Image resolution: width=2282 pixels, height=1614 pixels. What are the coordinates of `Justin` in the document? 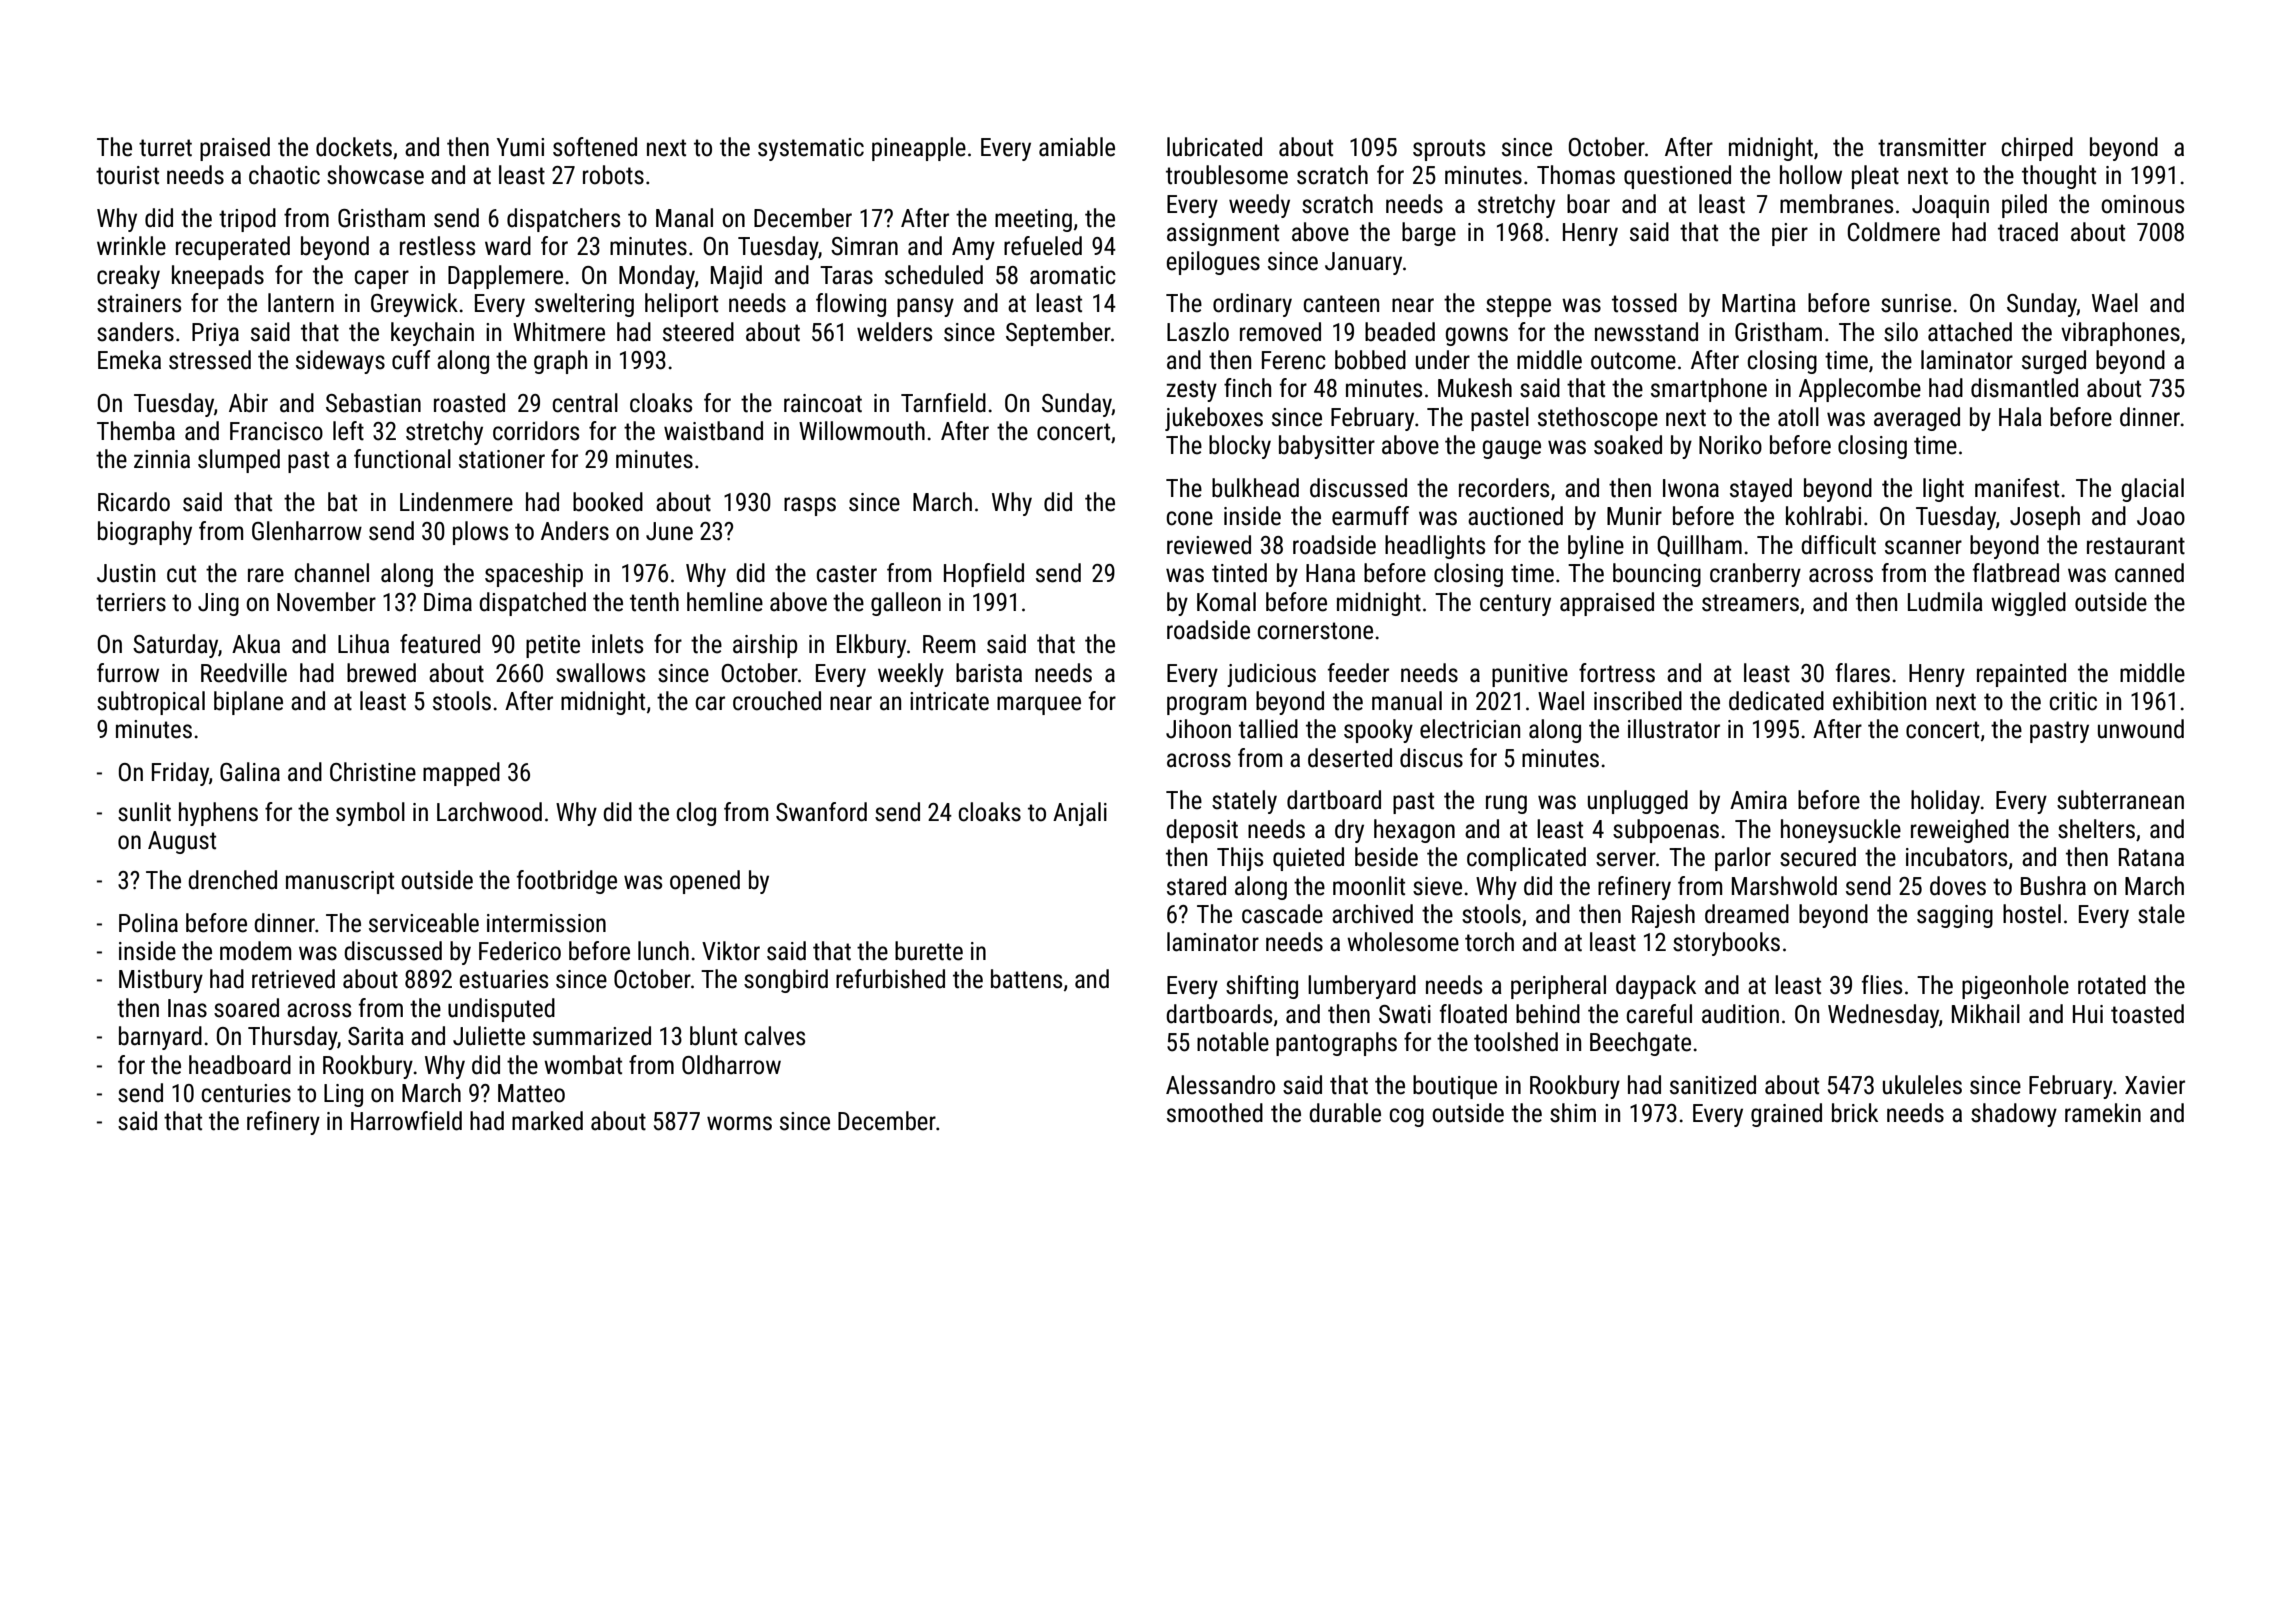 It's located at (126, 573).
